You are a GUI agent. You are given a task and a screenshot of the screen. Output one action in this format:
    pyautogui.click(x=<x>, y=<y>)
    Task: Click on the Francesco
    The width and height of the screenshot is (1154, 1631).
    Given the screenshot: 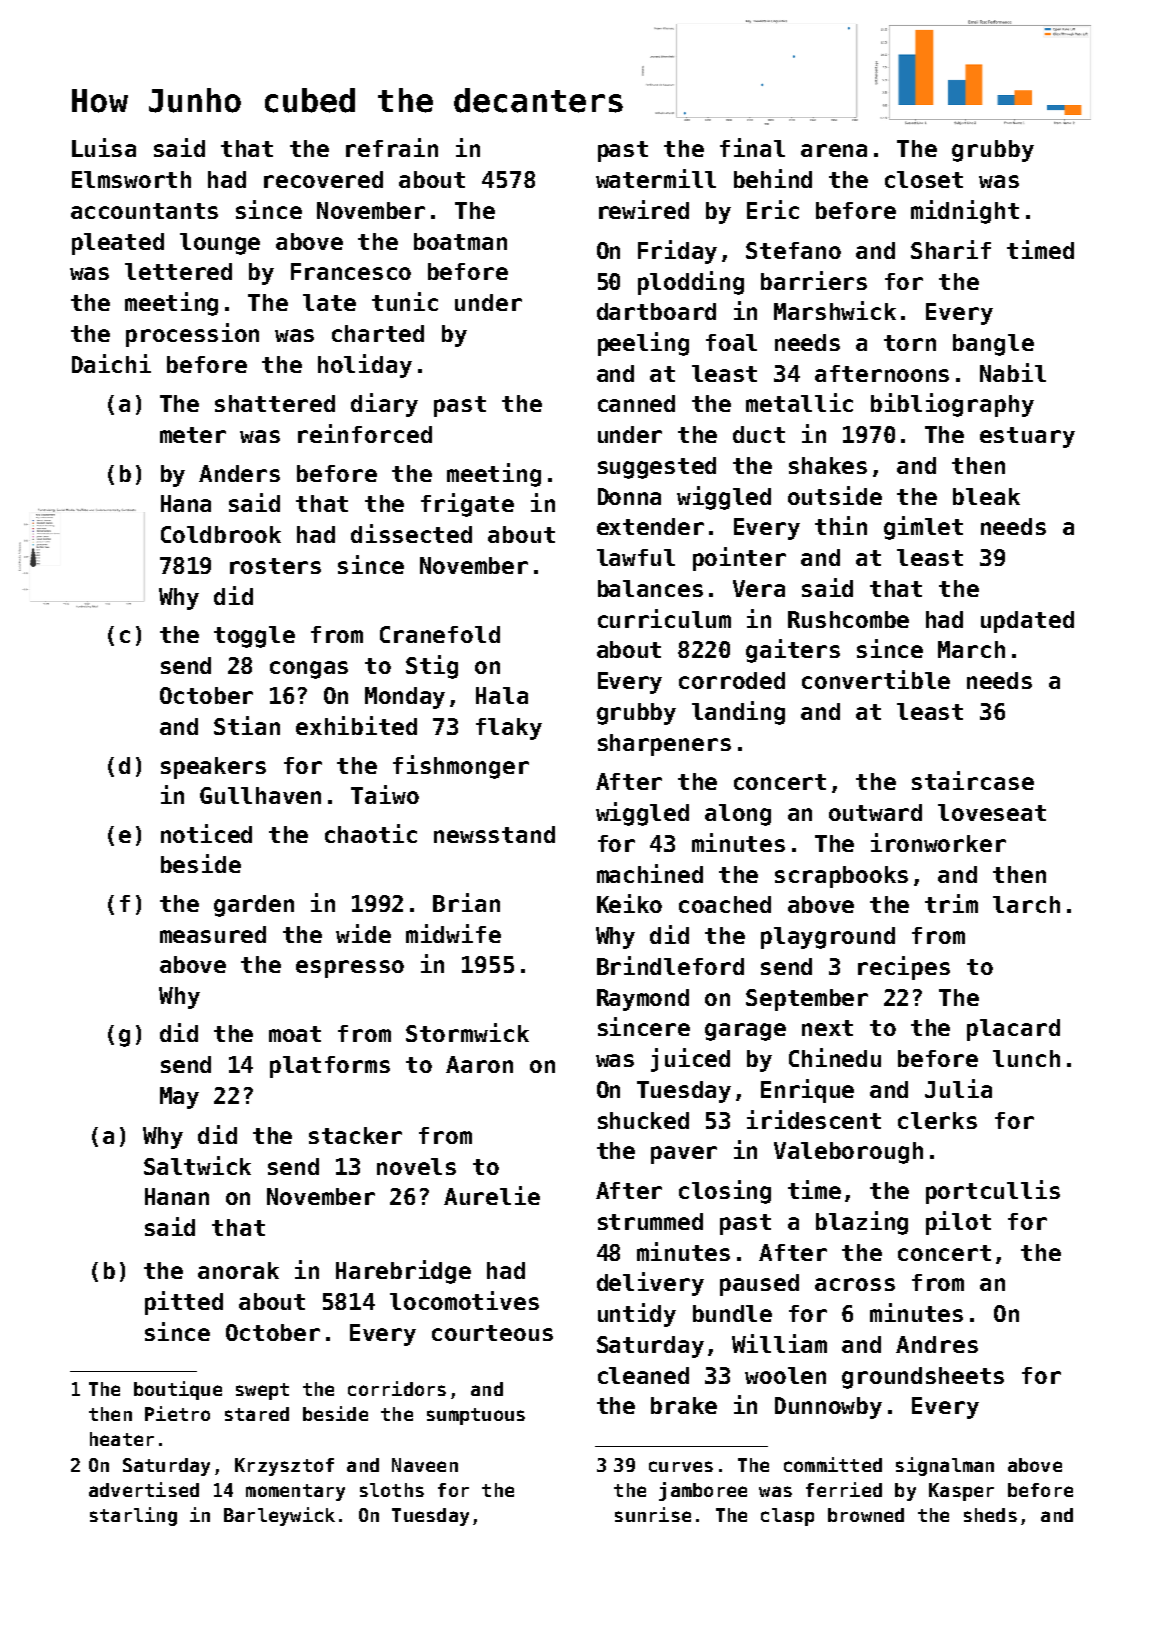 What is the action you would take?
    pyautogui.click(x=351, y=271)
